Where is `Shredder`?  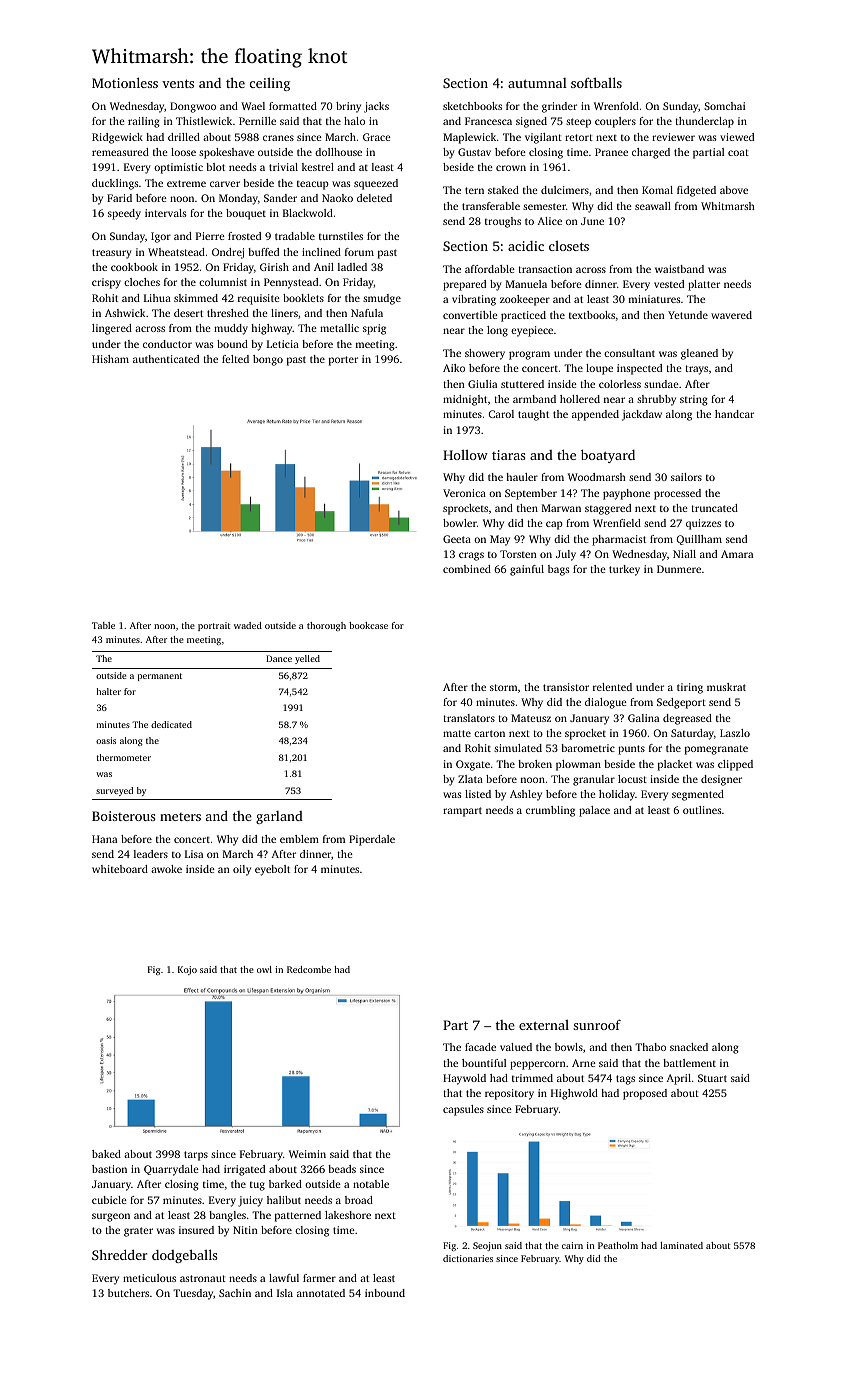
Shredder is located at coordinates (120, 1254).
